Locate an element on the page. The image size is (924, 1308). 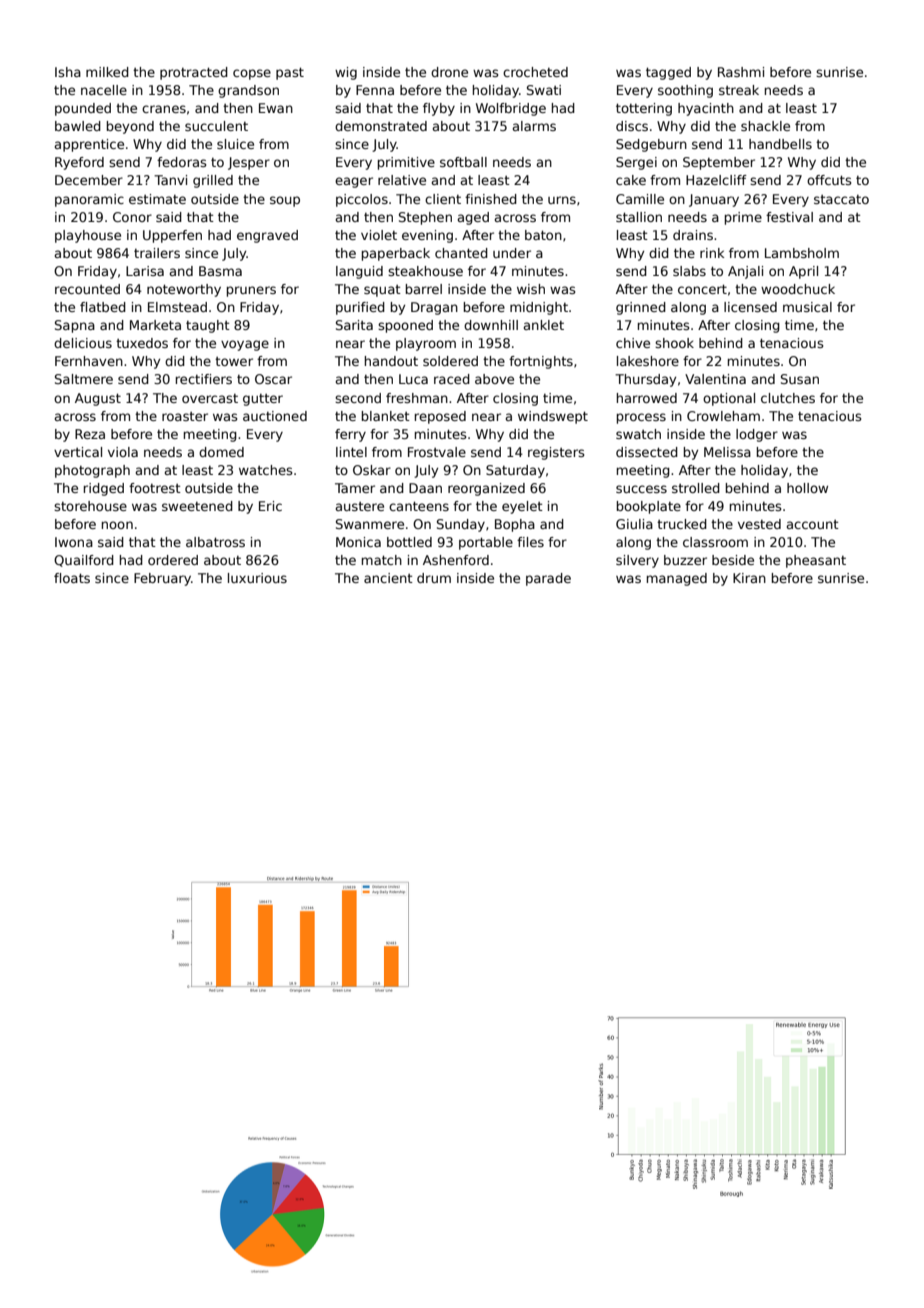
drone is located at coordinates (449, 72).
